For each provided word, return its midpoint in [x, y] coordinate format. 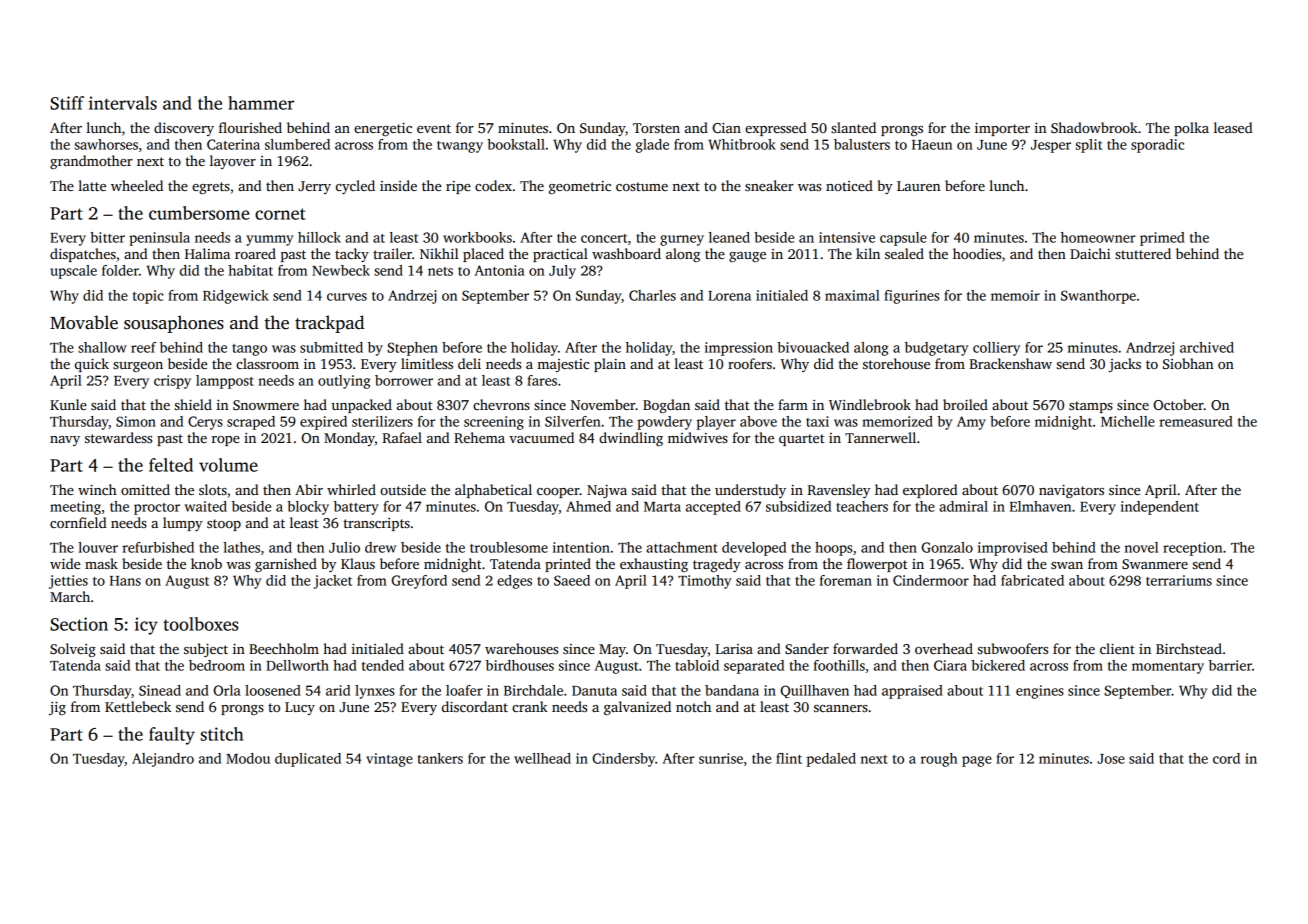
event [434, 128]
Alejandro [163, 760]
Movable [84, 322]
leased [1233, 127]
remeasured [1196, 421]
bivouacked [813, 347]
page [977, 761]
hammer [261, 103]
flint [789, 758]
